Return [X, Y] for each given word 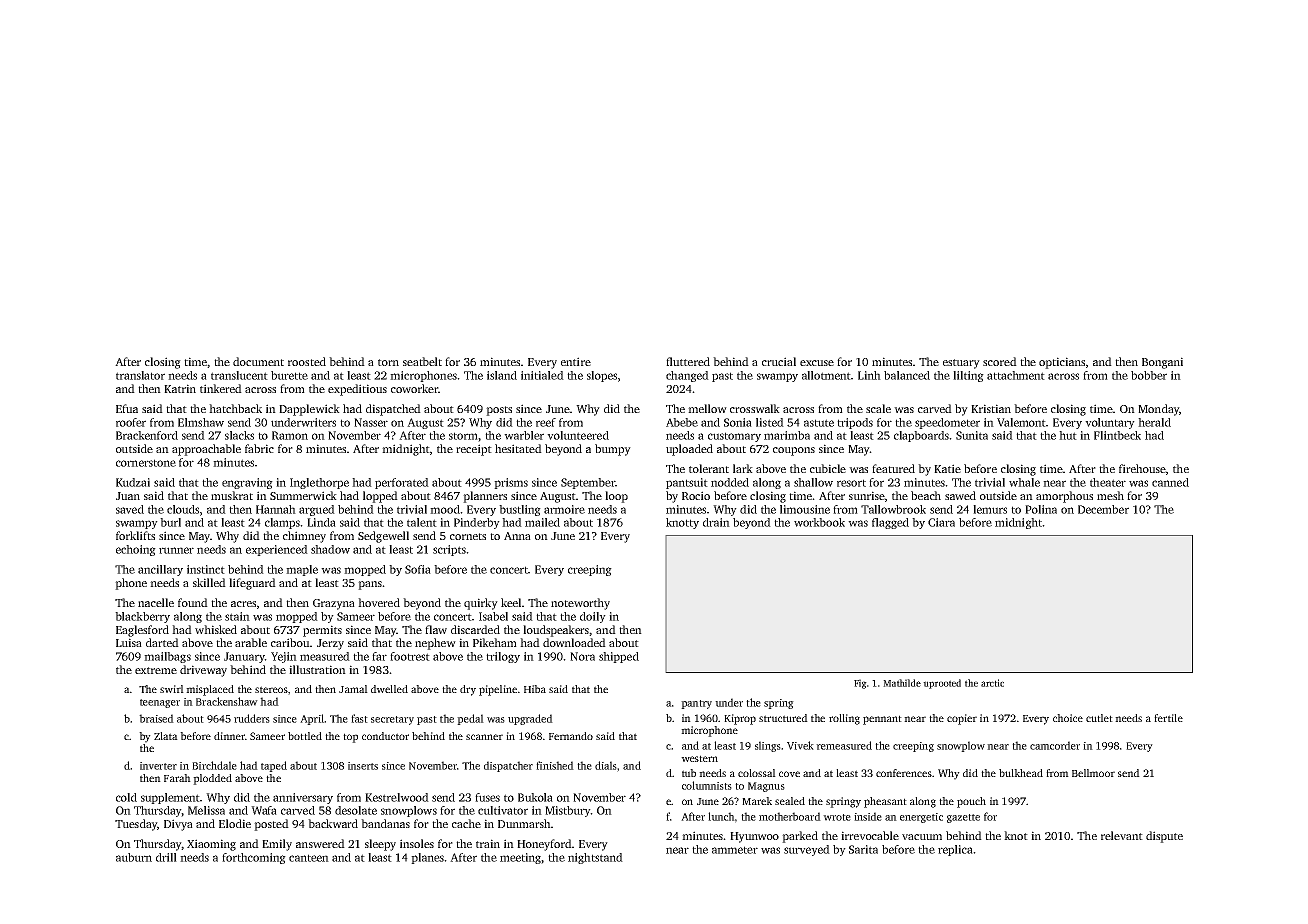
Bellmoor [1093, 773]
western [699, 758]
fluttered [688, 361]
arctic [992, 683]
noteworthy [580, 604]
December [1103, 509]
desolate [356, 810]
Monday [1158, 410]
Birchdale [214, 765]
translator [140, 375]
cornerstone [146, 463]
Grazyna [334, 604]
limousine [805, 509]
